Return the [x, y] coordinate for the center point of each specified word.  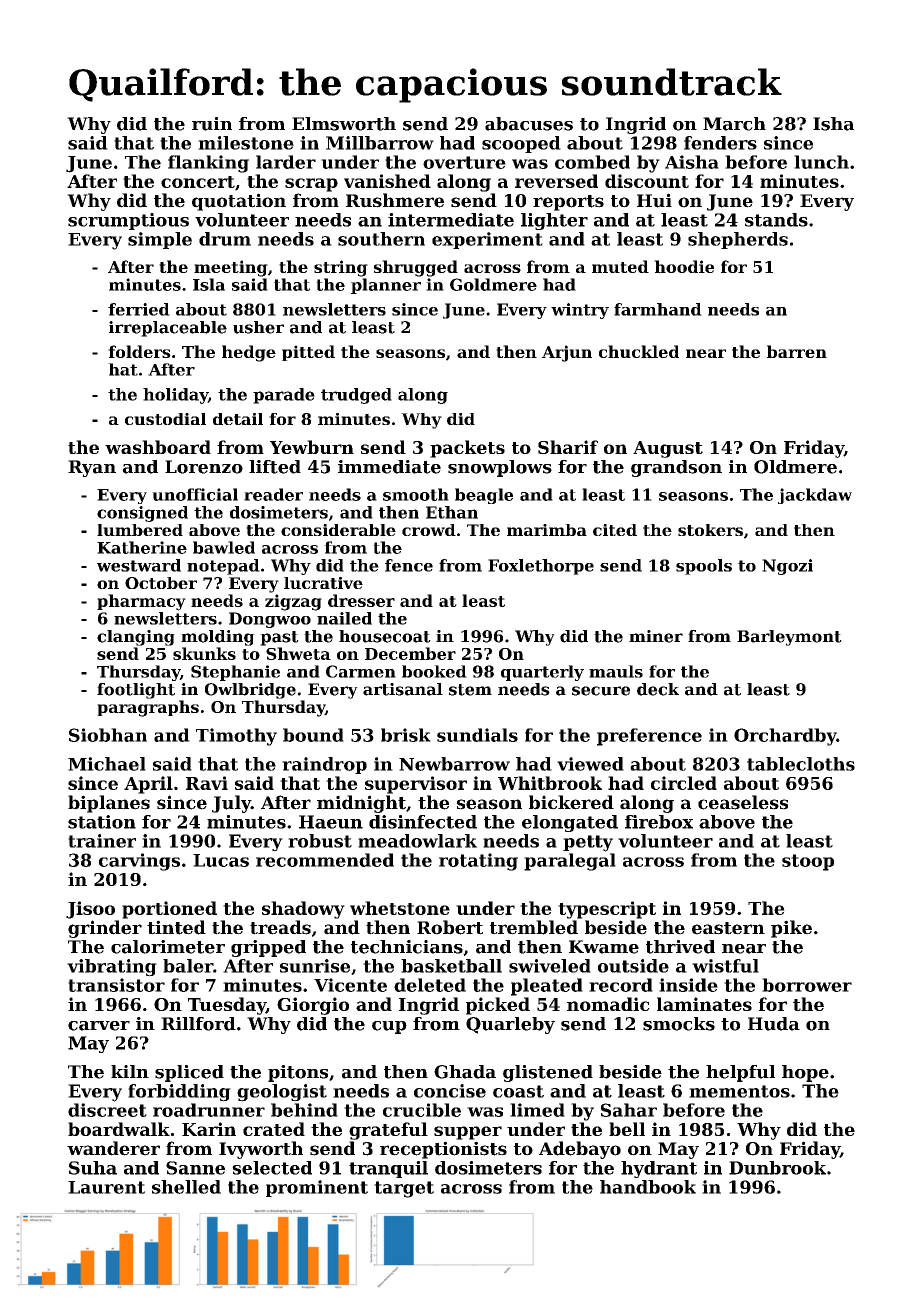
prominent [317, 1188]
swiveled [550, 966]
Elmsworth [344, 124]
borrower [807, 985]
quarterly [542, 673]
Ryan [92, 468]
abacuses [529, 124]
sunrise [315, 966]
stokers [710, 530]
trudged [356, 396]
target [404, 1189]
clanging [136, 638]
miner [656, 636]
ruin [212, 124]
